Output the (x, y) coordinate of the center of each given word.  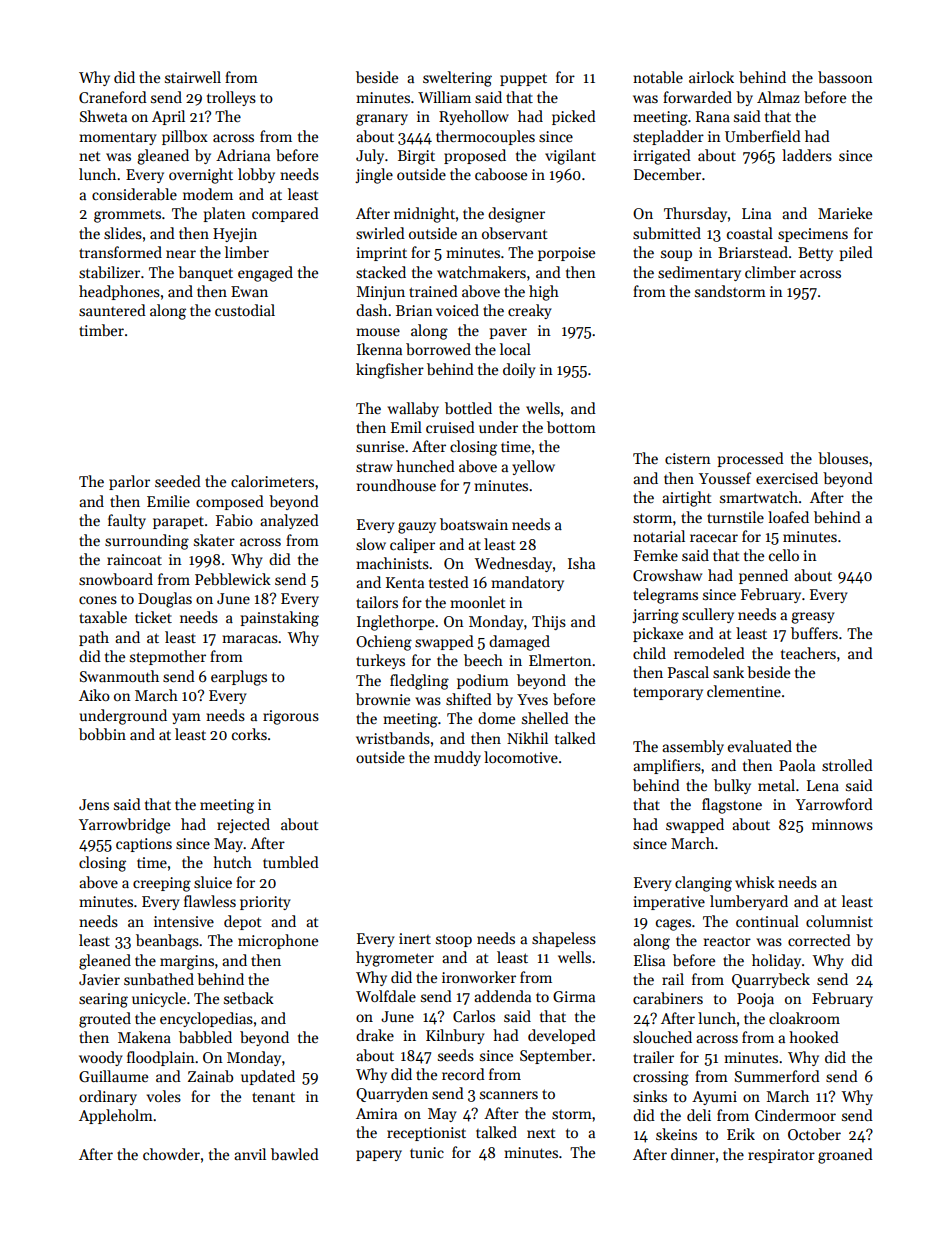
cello (784, 555)
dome (496, 718)
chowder (171, 1154)
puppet (523, 79)
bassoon (845, 77)
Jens (94, 804)
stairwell (193, 77)
